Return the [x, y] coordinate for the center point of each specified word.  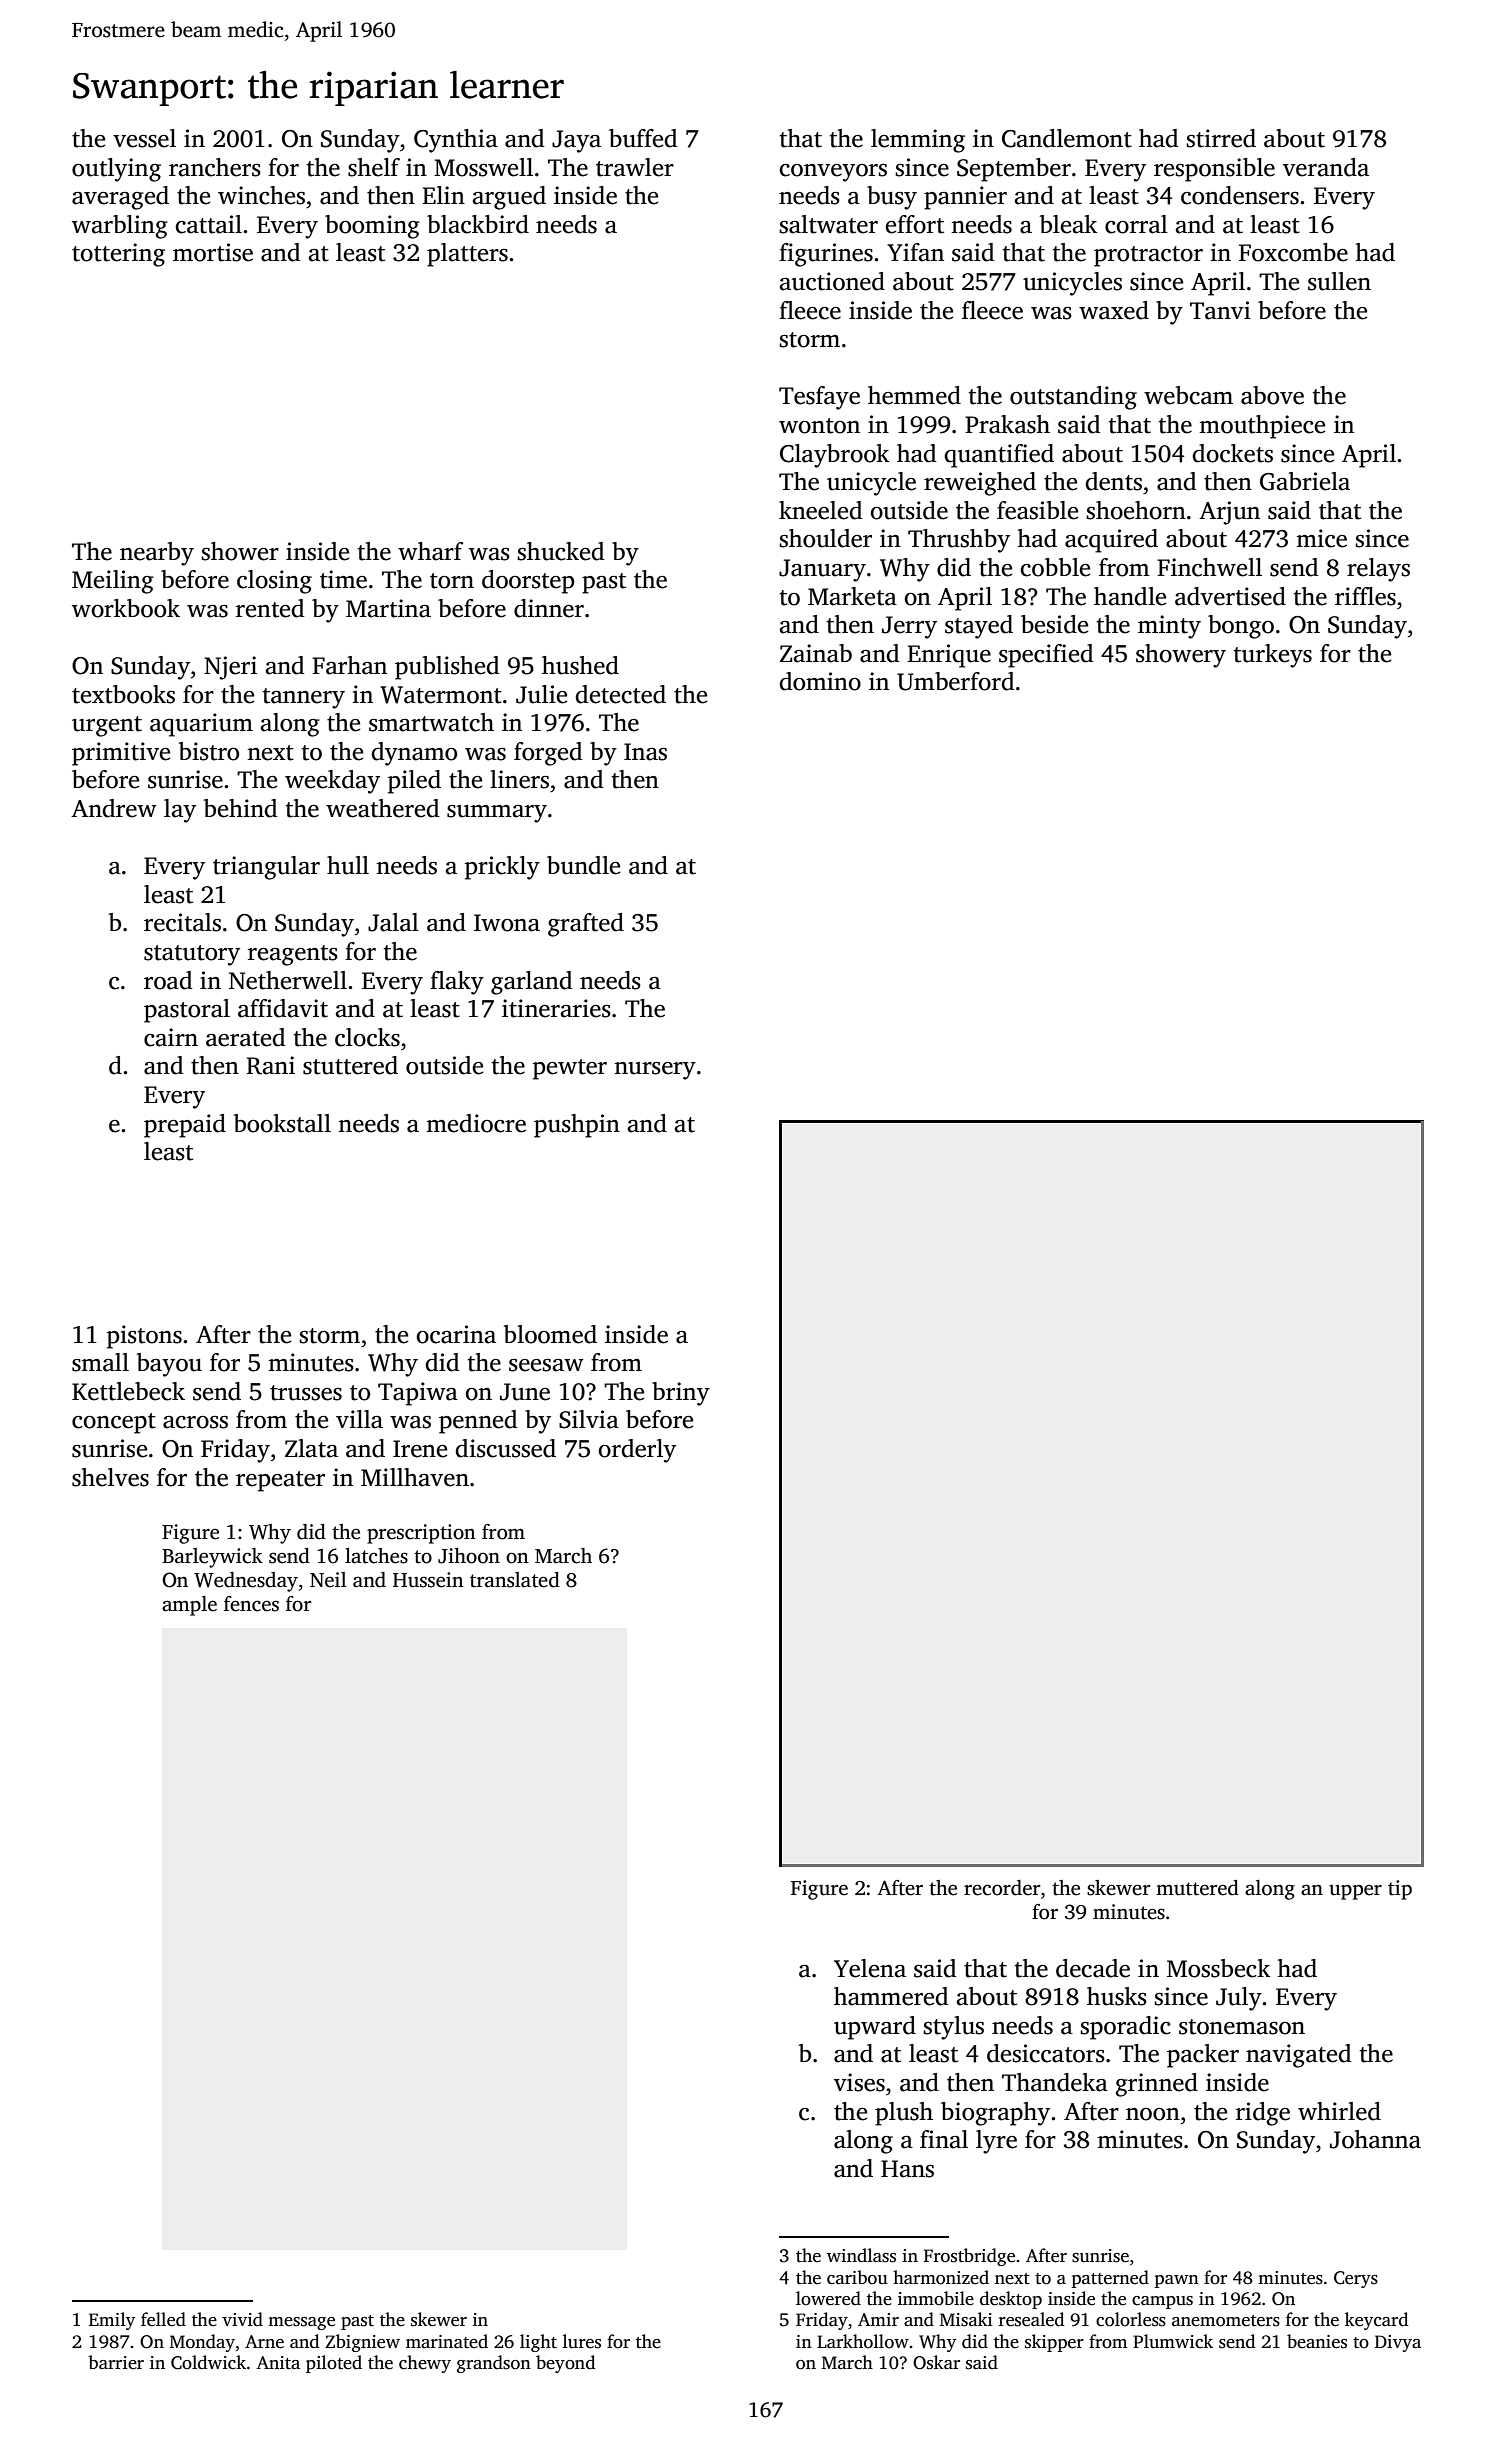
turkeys [1273, 656]
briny [681, 1394]
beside [1054, 624]
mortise [213, 252]
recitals [182, 922]
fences [251, 1604]
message [301, 2323]
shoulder [825, 538]
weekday [332, 782]
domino [820, 681]
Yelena [870, 1968]
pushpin [577, 1126]
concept [114, 1423]
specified [1046, 656]
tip [1400, 1890]
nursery [655, 1071]
